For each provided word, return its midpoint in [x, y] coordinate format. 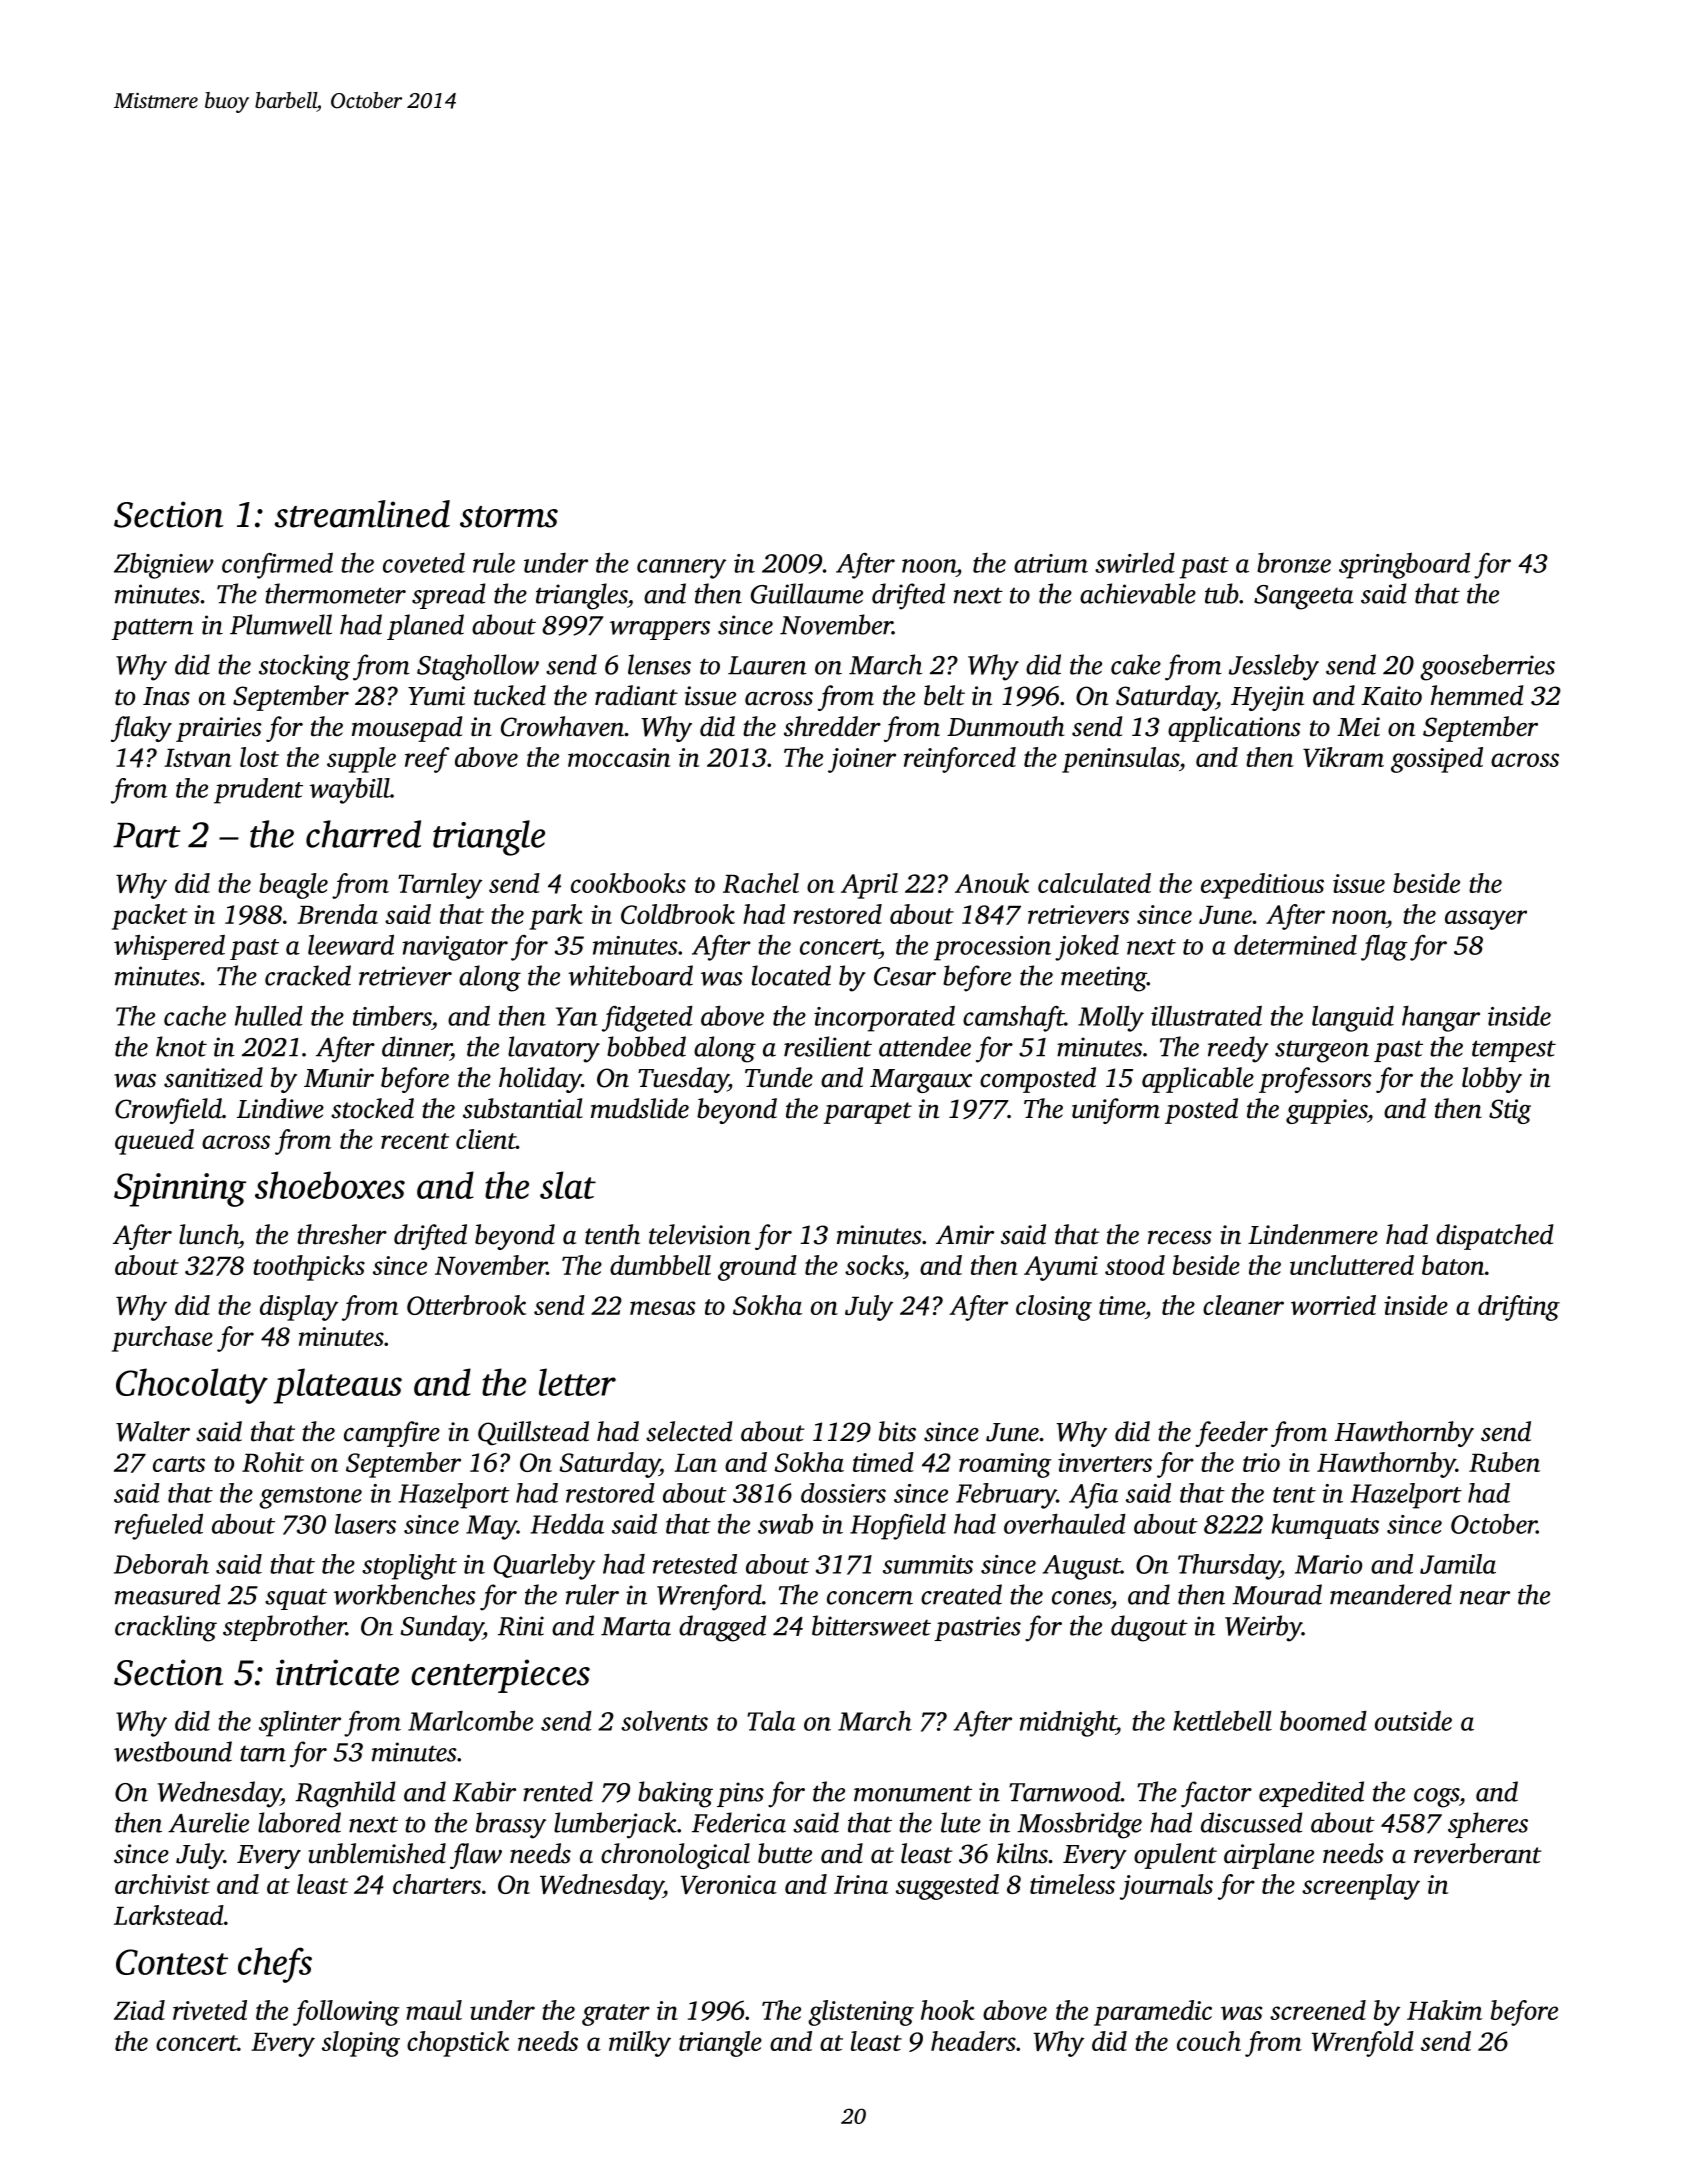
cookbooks [628, 883]
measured [167, 1594]
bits [897, 1431]
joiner [862, 760]
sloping [361, 2044]
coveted [424, 563]
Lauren [767, 665]
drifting [1519, 1308]
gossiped [1437, 760]
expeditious [1262, 886]
